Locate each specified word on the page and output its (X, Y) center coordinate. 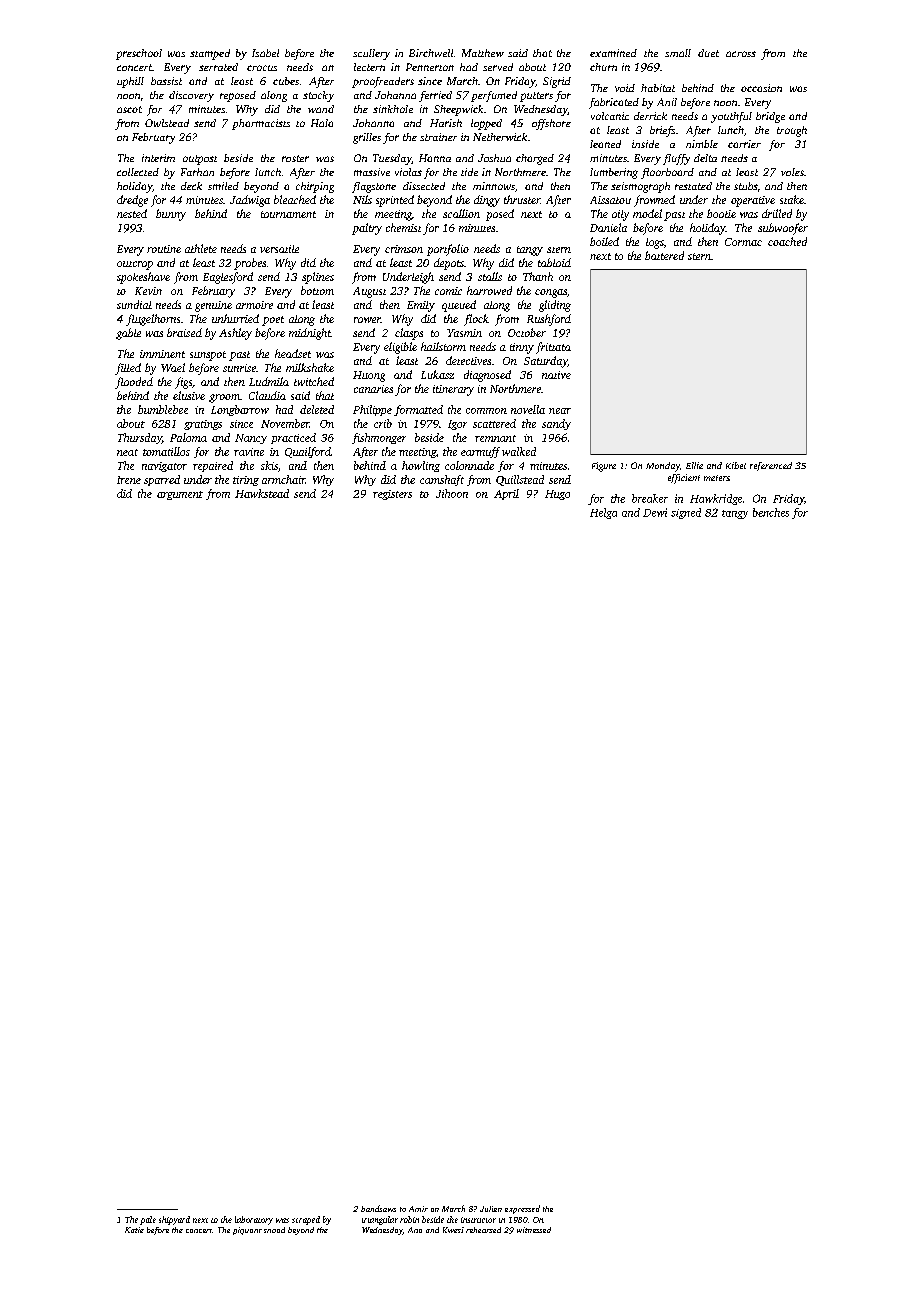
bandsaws (378, 1208)
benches (771, 512)
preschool (139, 54)
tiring (246, 481)
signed (686, 513)
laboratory (254, 1220)
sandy (556, 424)
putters (536, 97)
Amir (418, 1209)
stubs (745, 186)
